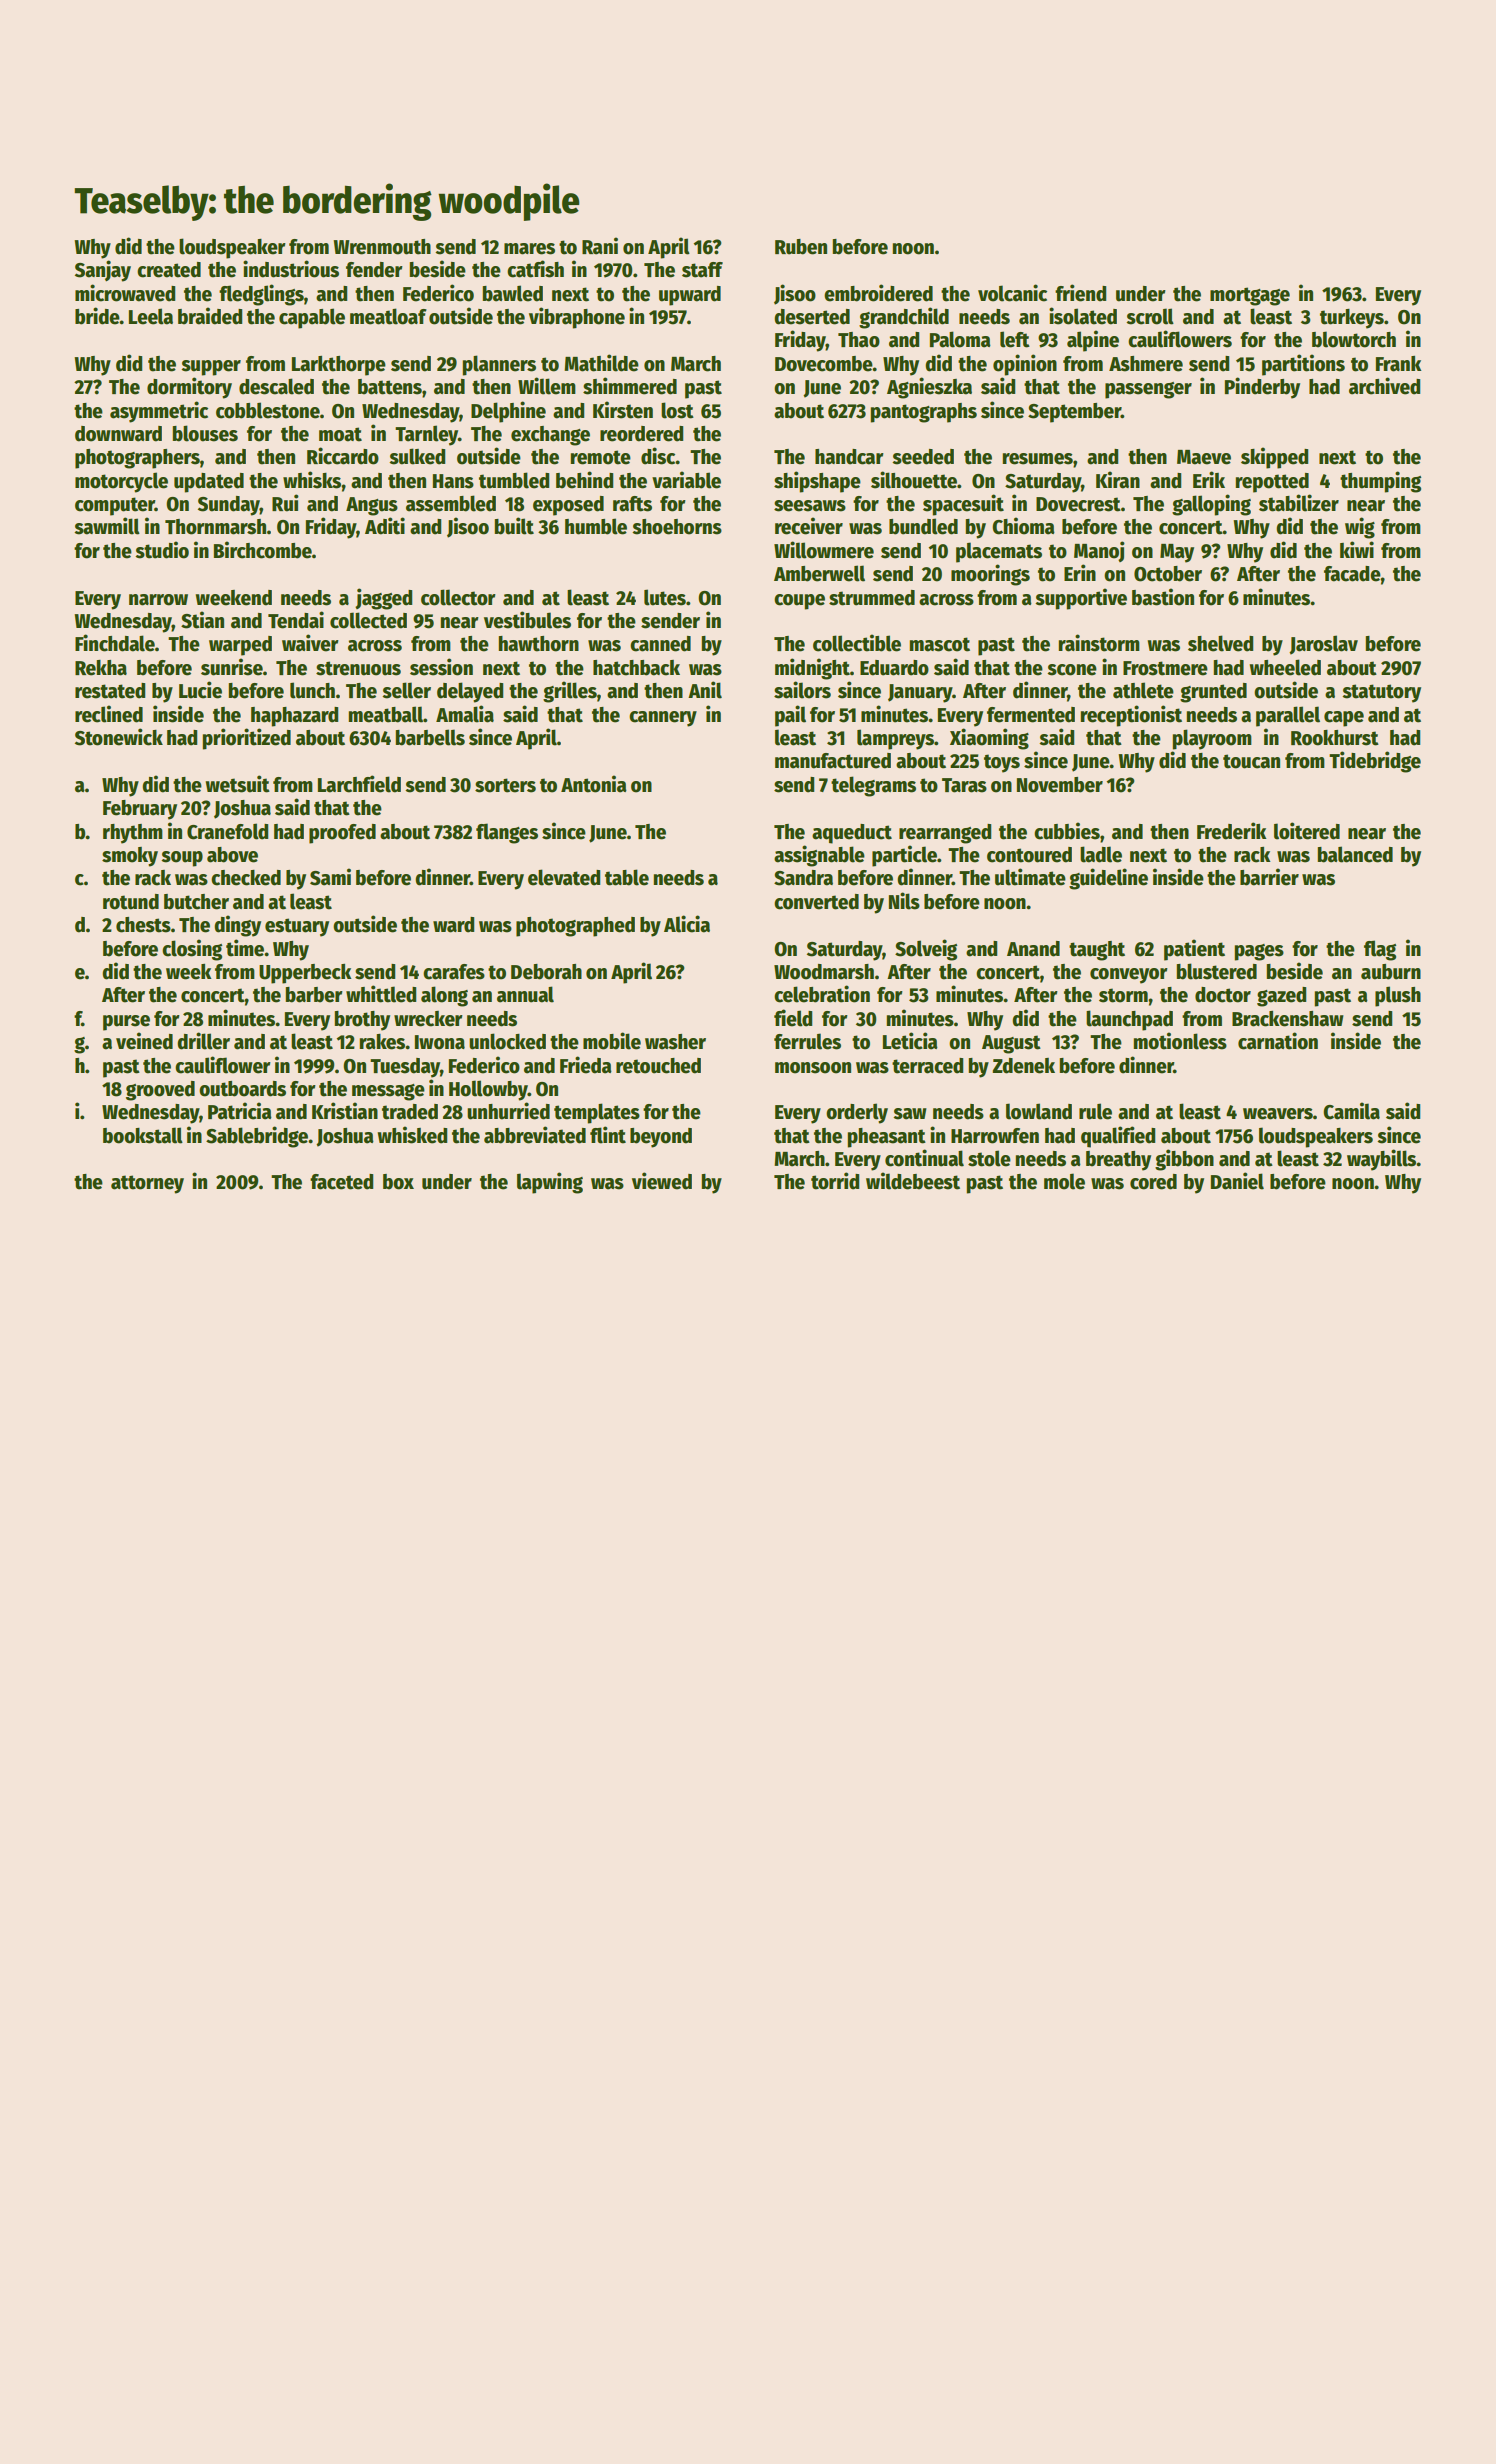 The width and height of the image is (1496, 2464). What do you see at coordinates (600, 246) in the image?
I see `Rani` at bounding box center [600, 246].
